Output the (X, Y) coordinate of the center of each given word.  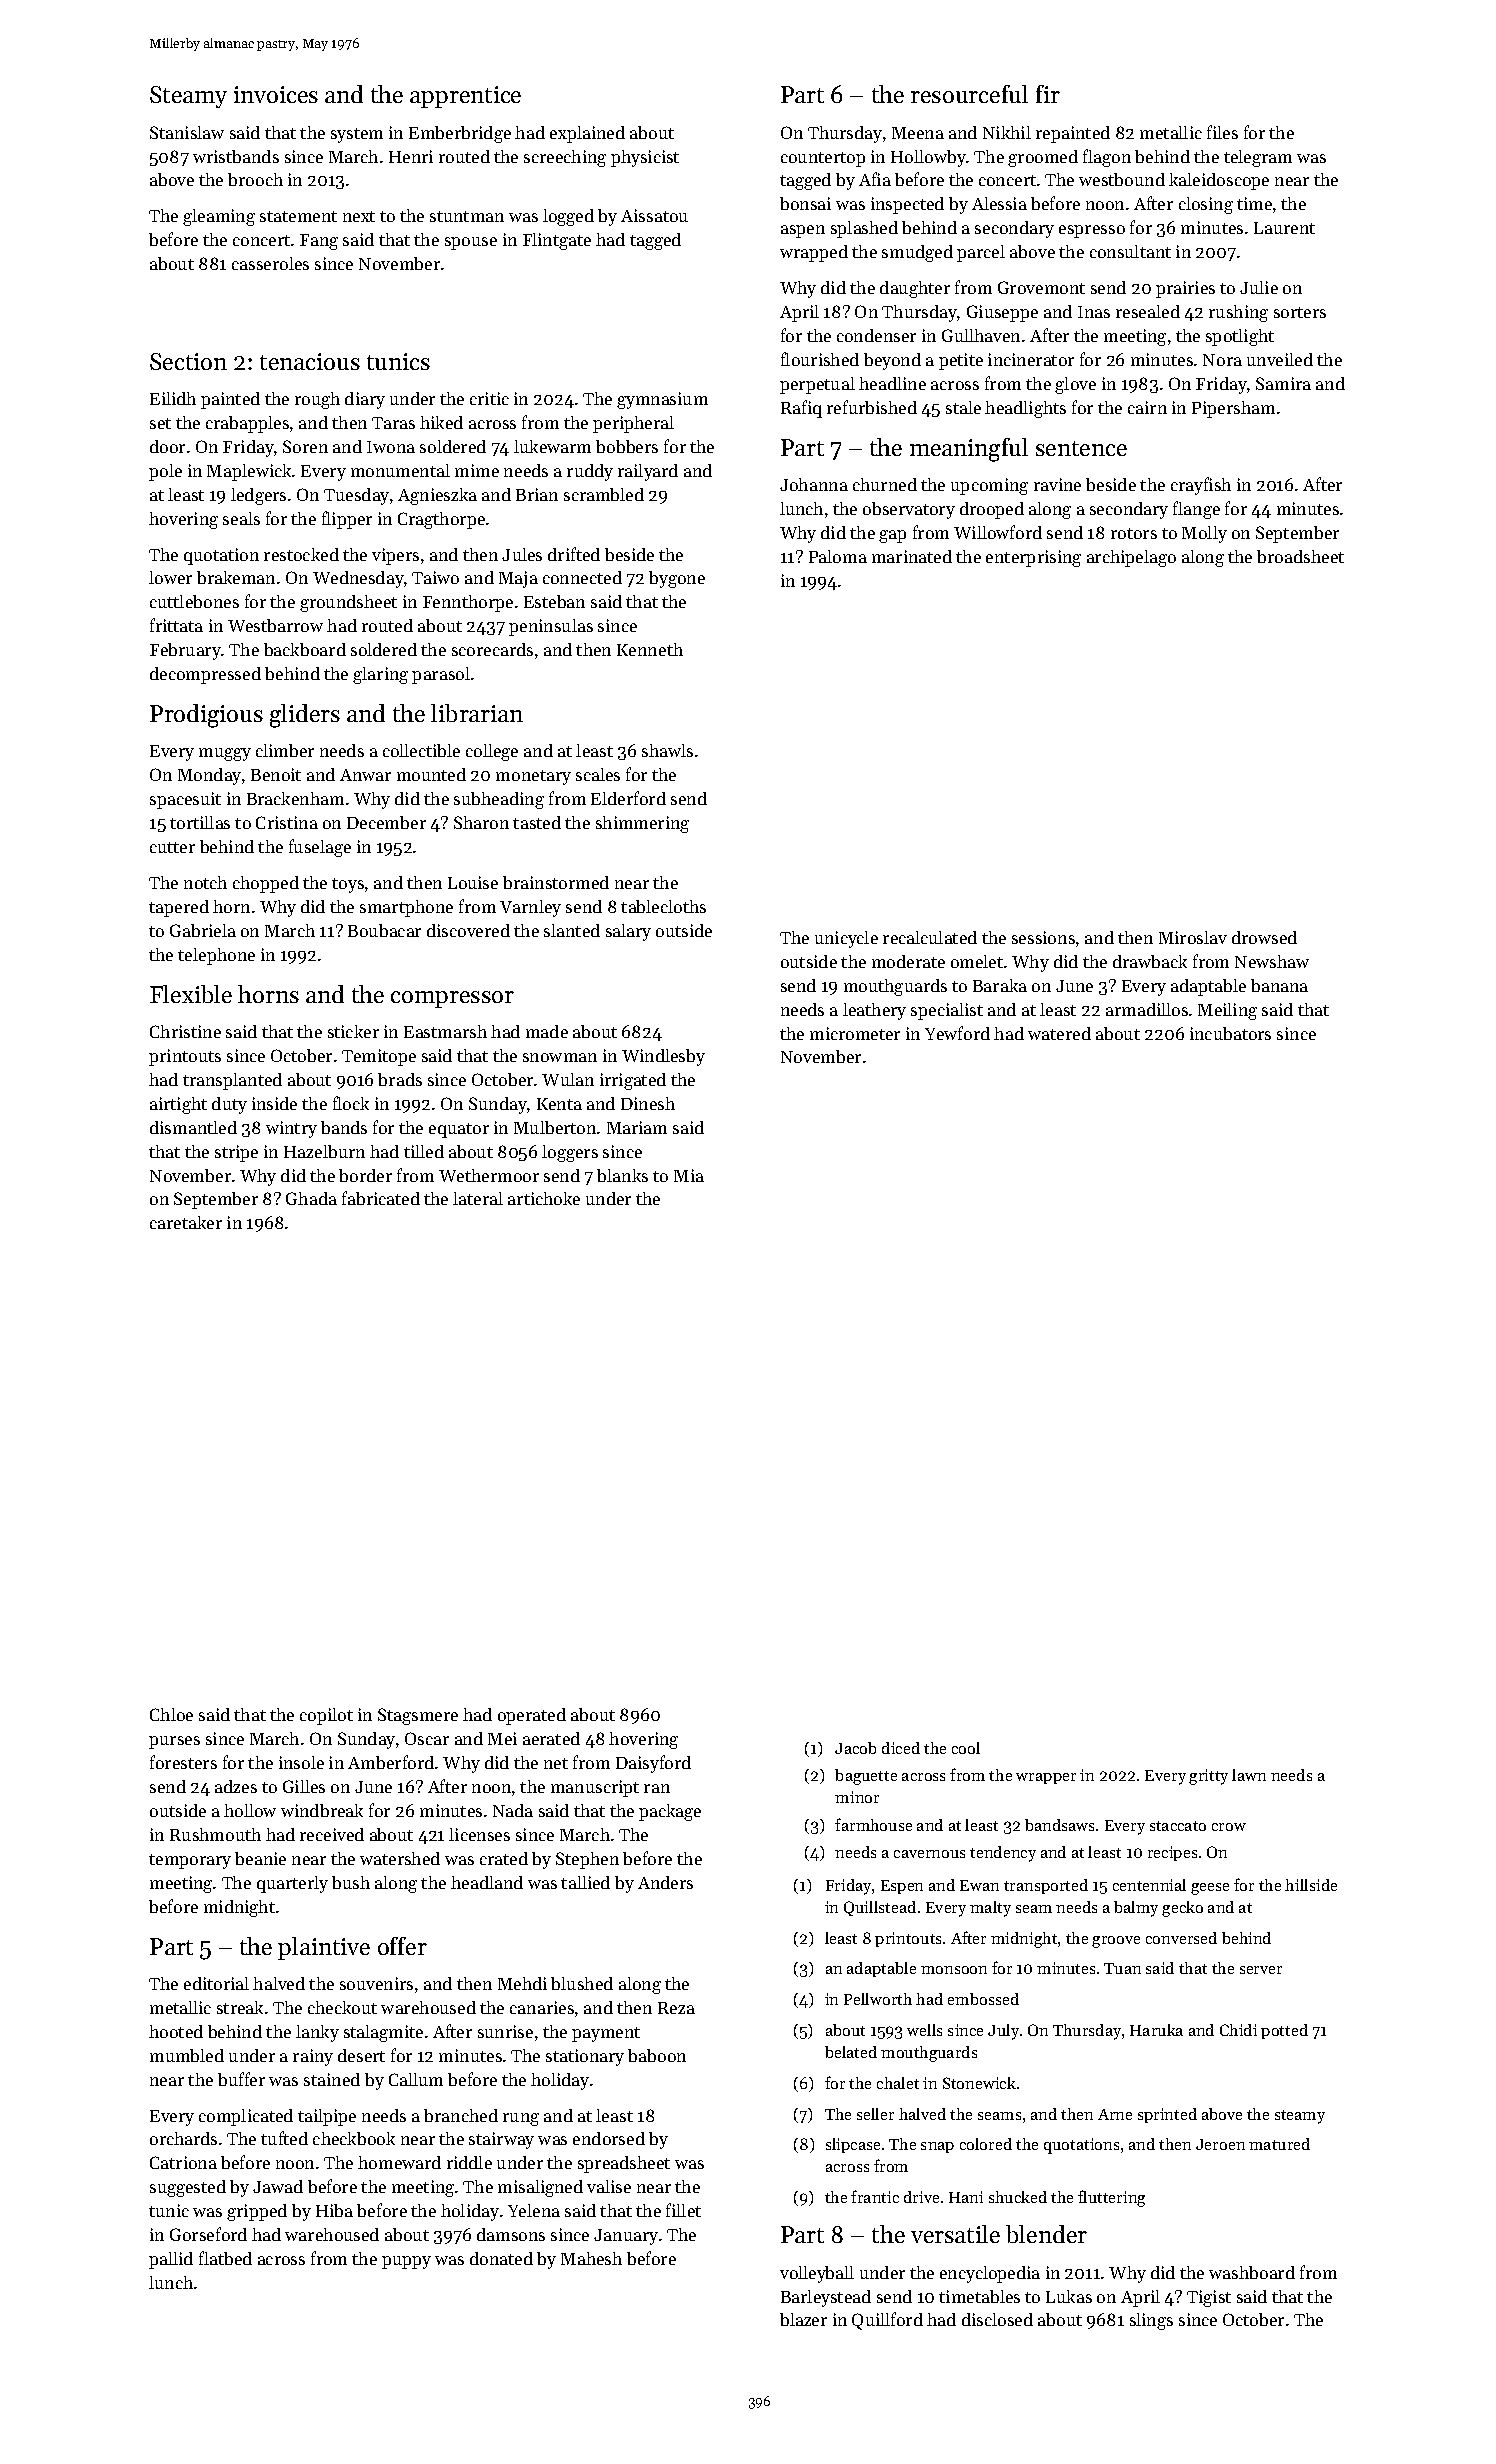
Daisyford (653, 1764)
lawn (1249, 1775)
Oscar (427, 1738)
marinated (912, 556)
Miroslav (1193, 937)
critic (489, 398)
